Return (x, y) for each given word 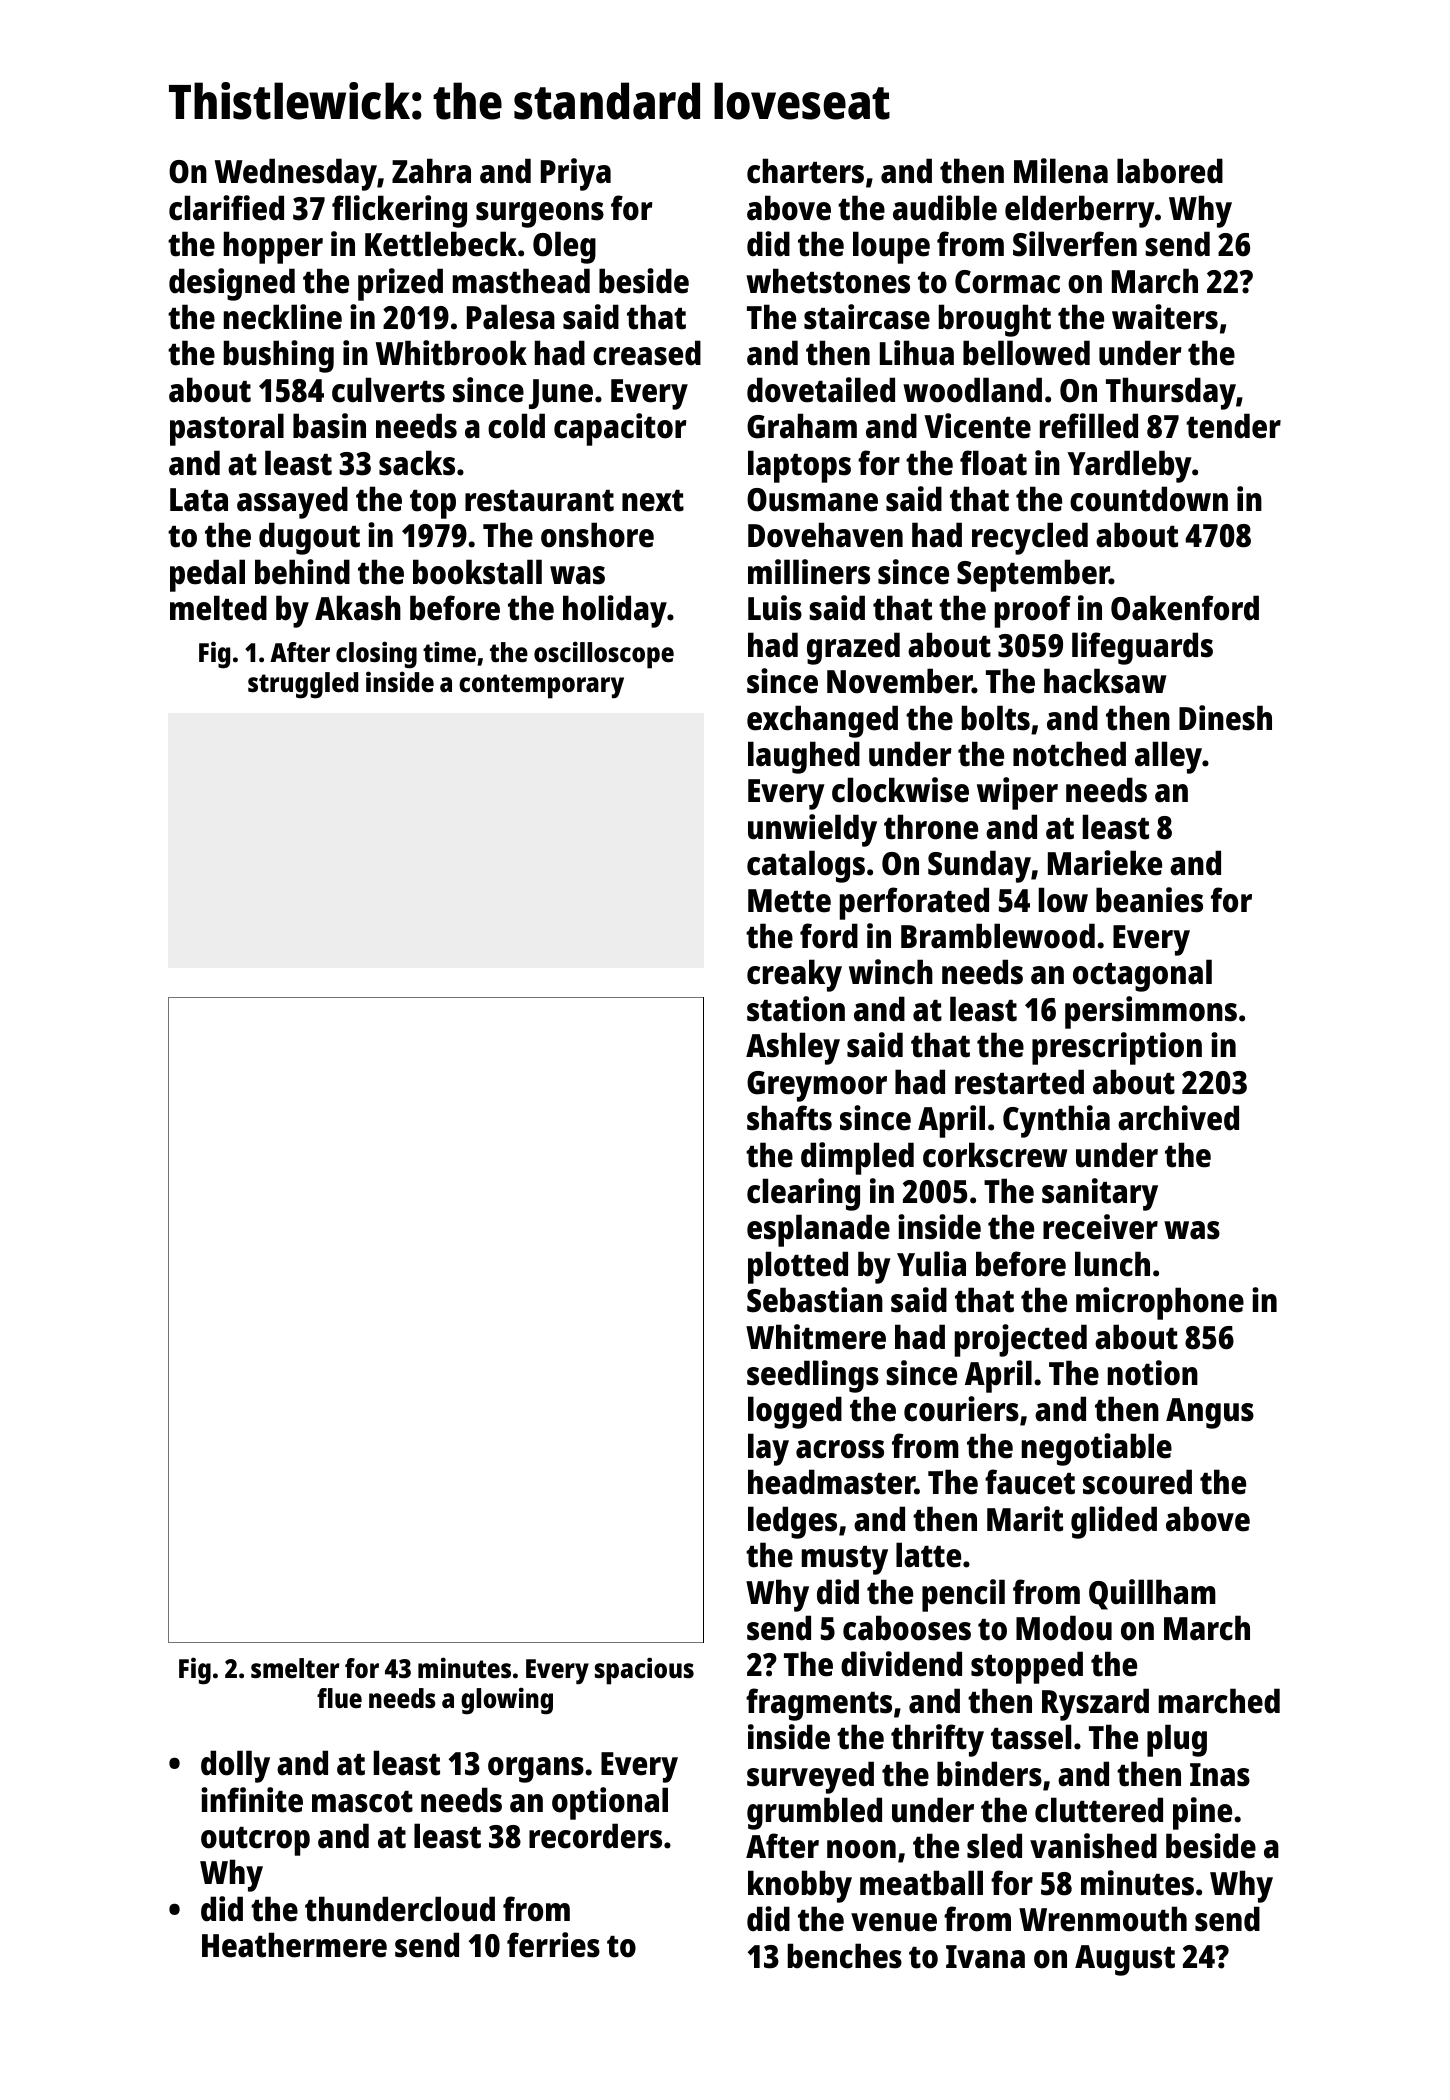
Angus (1210, 1413)
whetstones (828, 281)
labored (1170, 171)
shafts (789, 1118)
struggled (303, 685)
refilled (1089, 426)
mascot (362, 1802)
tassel (1031, 1737)
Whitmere (816, 1337)
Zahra (431, 171)
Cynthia (1056, 1121)
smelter (295, 1668)
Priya (576, 174)
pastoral (227, 429)
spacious (644, 1671)
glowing (507, 1701)
